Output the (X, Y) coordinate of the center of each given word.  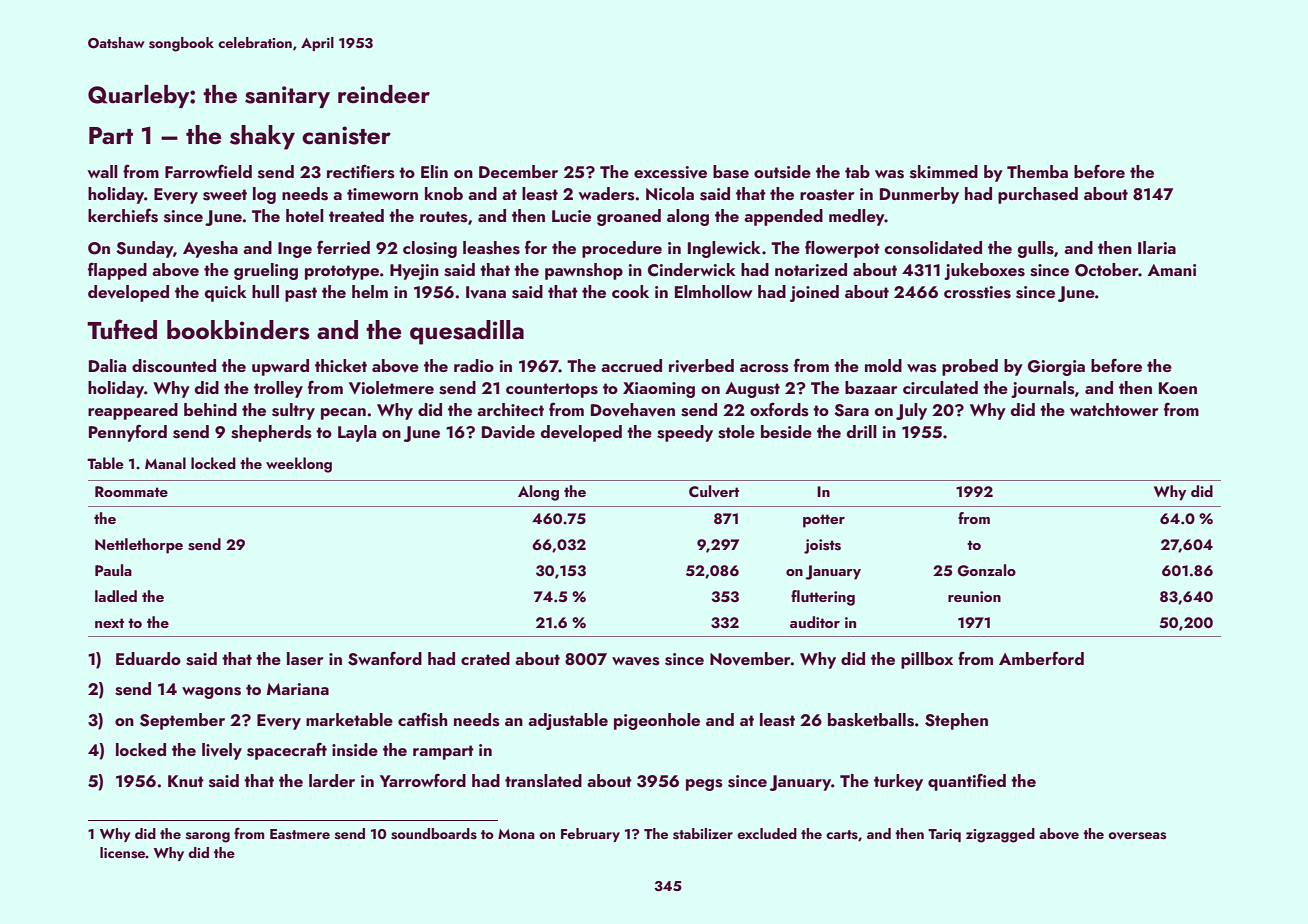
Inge (295, 250)
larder (332, 780)
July (911, 411)
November (750, 659)
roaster (827, 195)
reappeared (133, 411)
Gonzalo (987, 570)
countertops (552, 390)
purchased (1038, 195)
